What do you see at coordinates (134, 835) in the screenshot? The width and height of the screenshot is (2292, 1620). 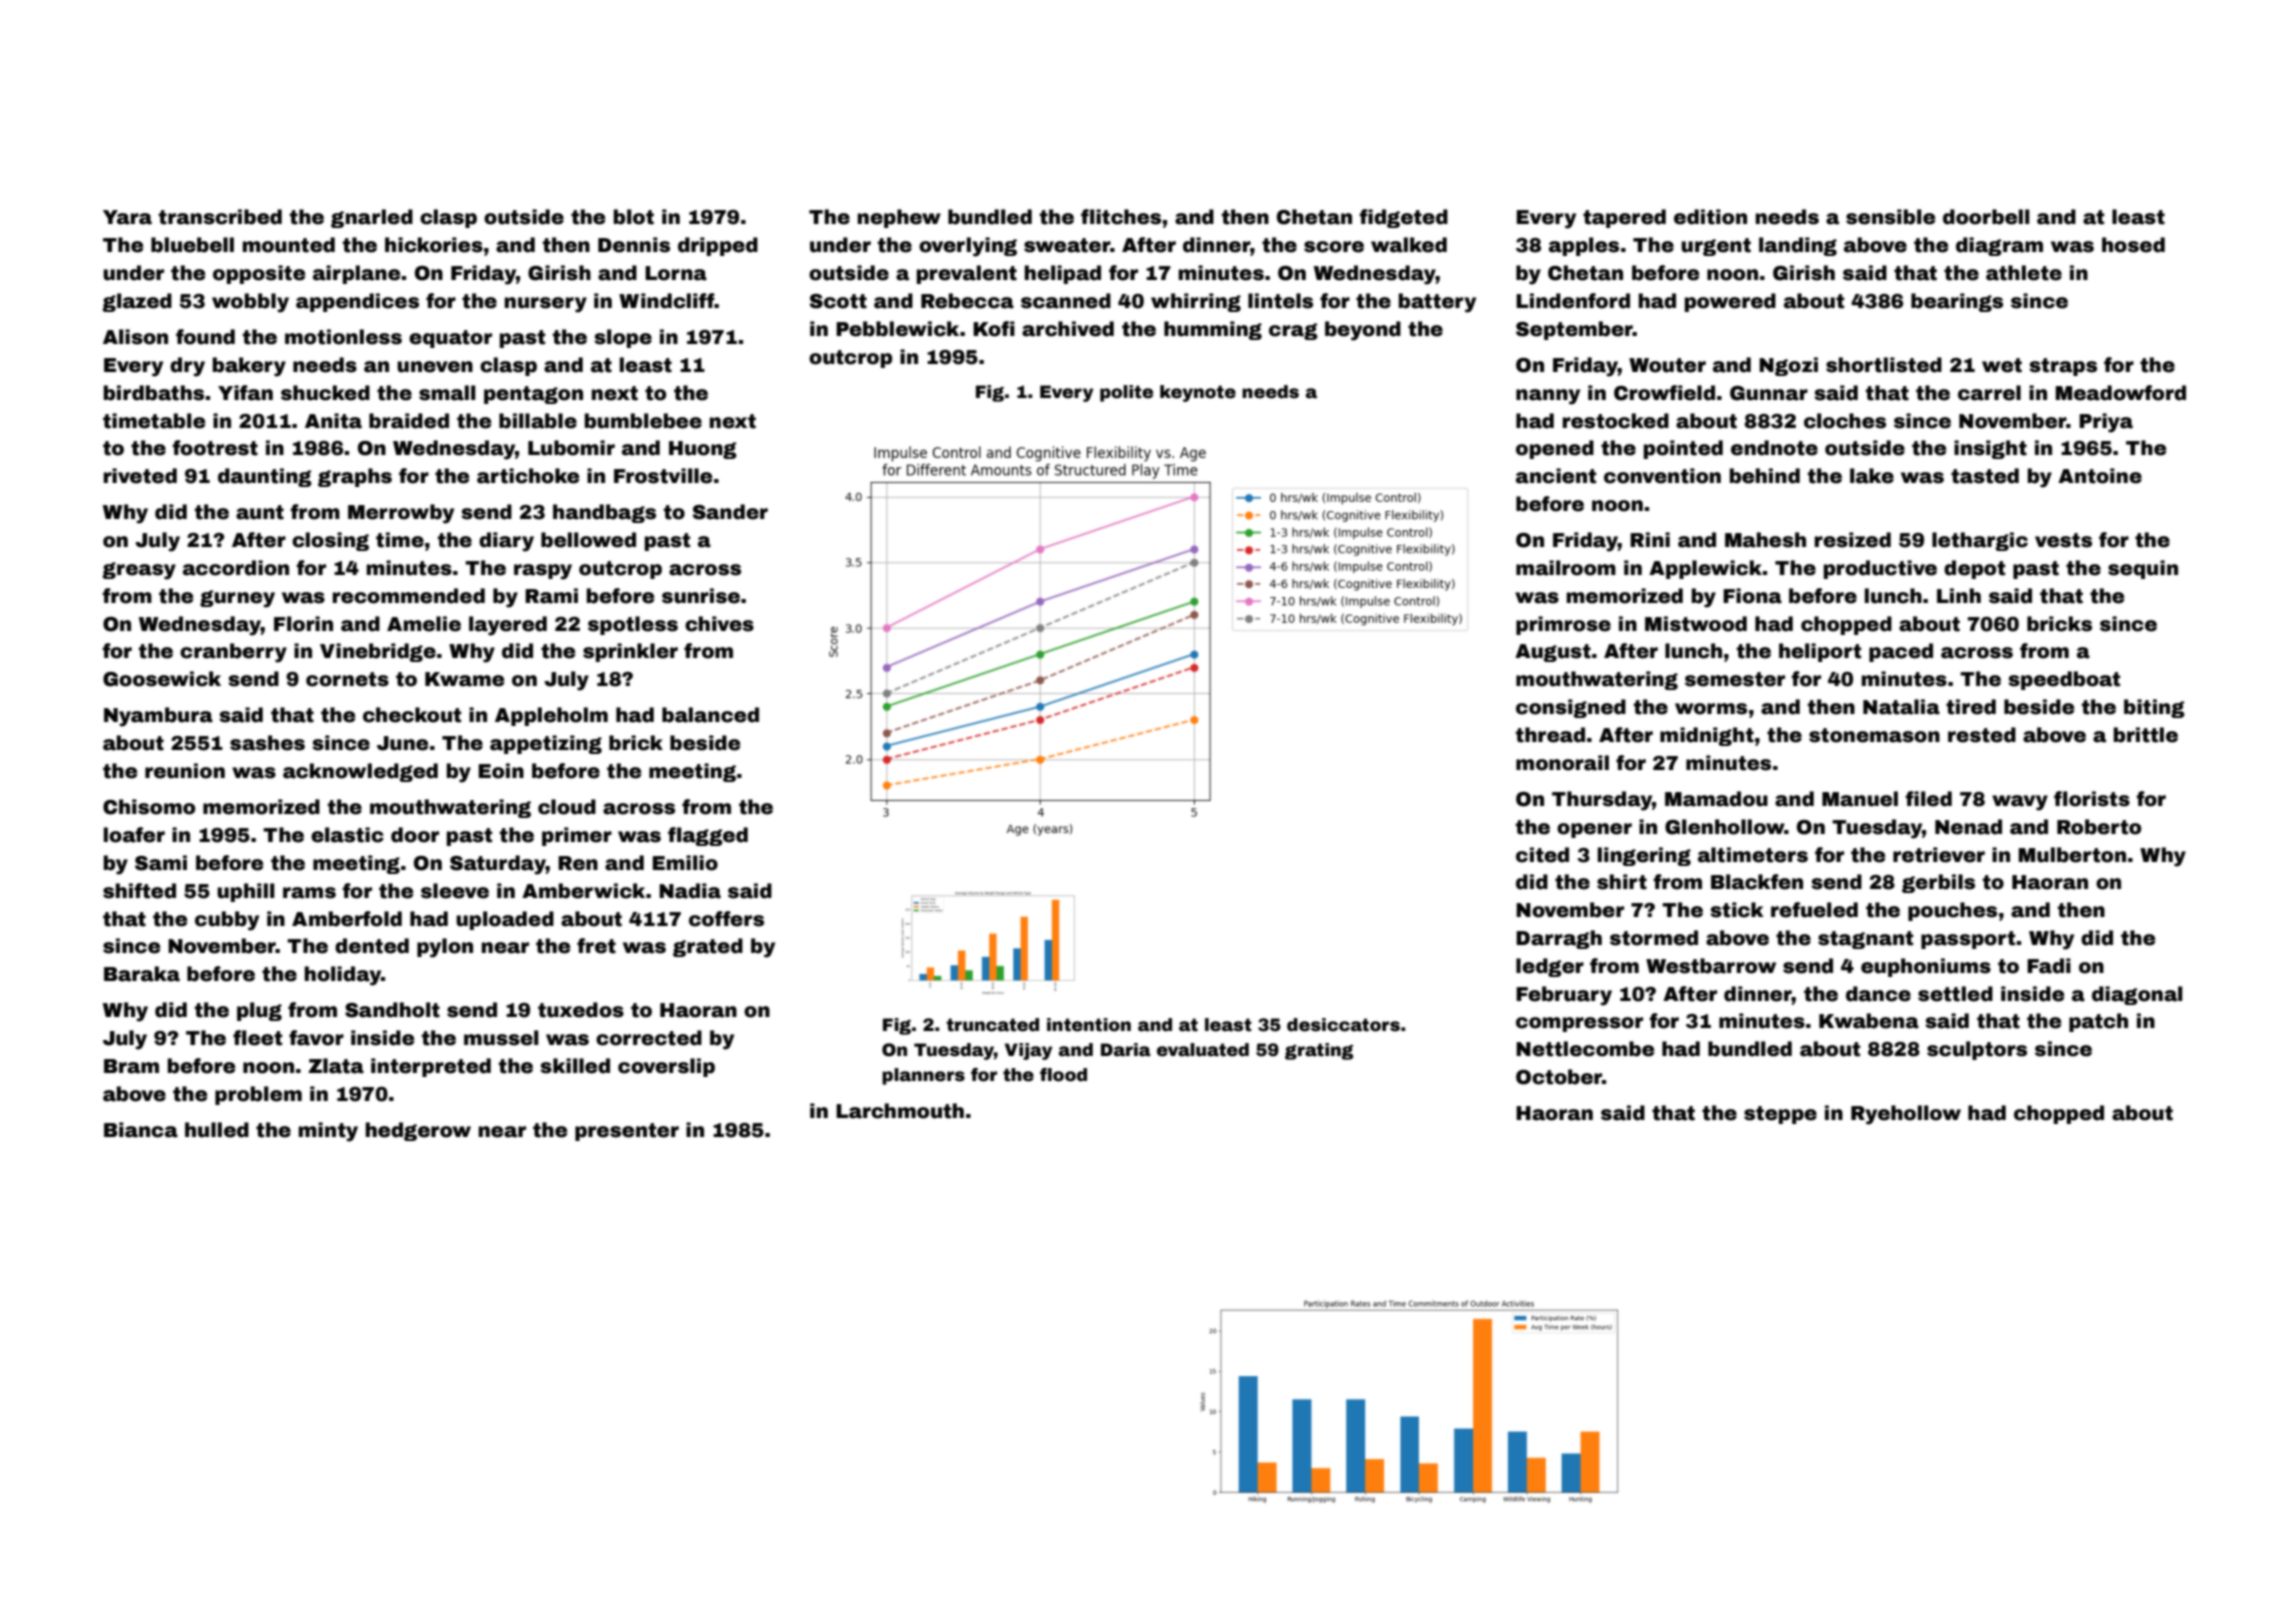 I see `loafer` at bounding box center [134, 835].
